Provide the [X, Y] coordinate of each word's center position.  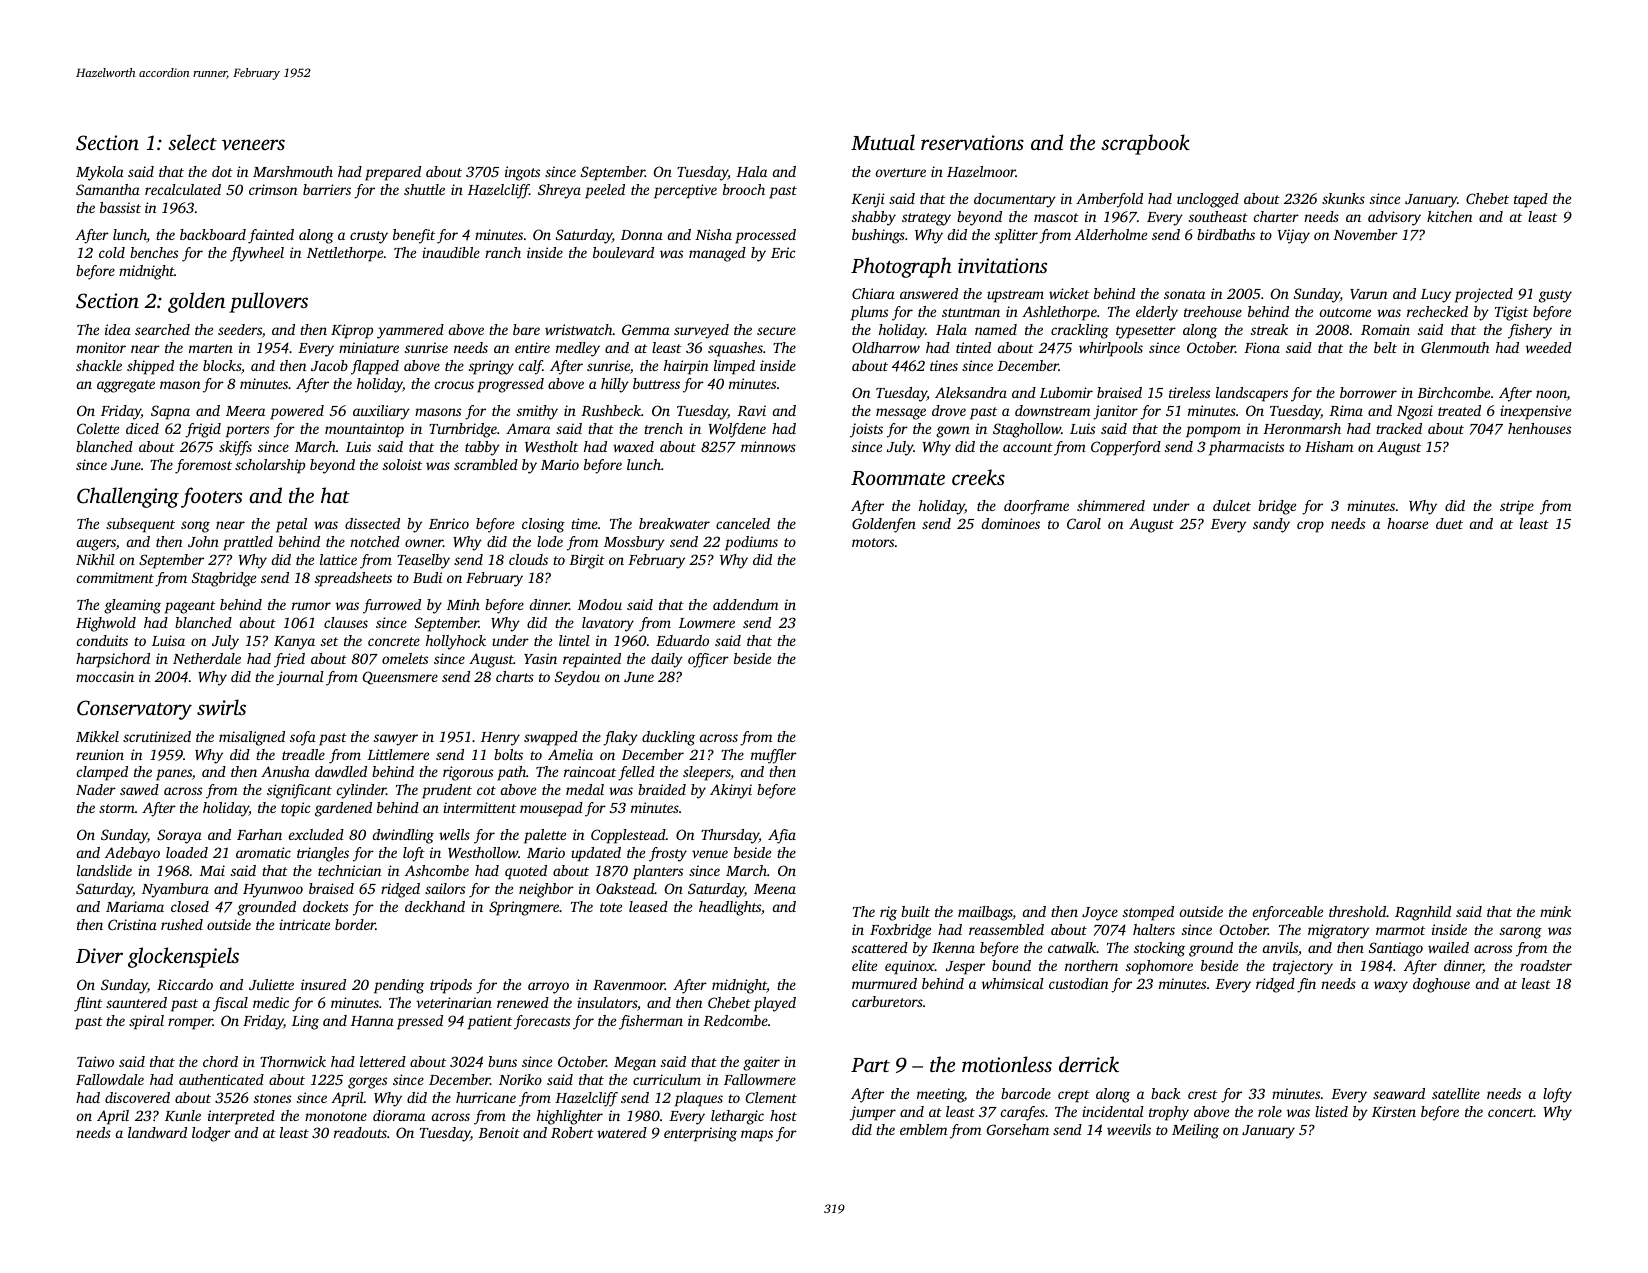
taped [1531, 200]
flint [88, 1004]
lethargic [737, 1117]
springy [491, 367]
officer [708, 660]
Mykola [100, 173]
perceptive [685, 191]
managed [717, 254]
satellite [1456, 1093]
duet [1449, 523]
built [915, 911]
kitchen [1449, 216]
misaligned [252, 738]
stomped [1148, 913]
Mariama [135, 906]
